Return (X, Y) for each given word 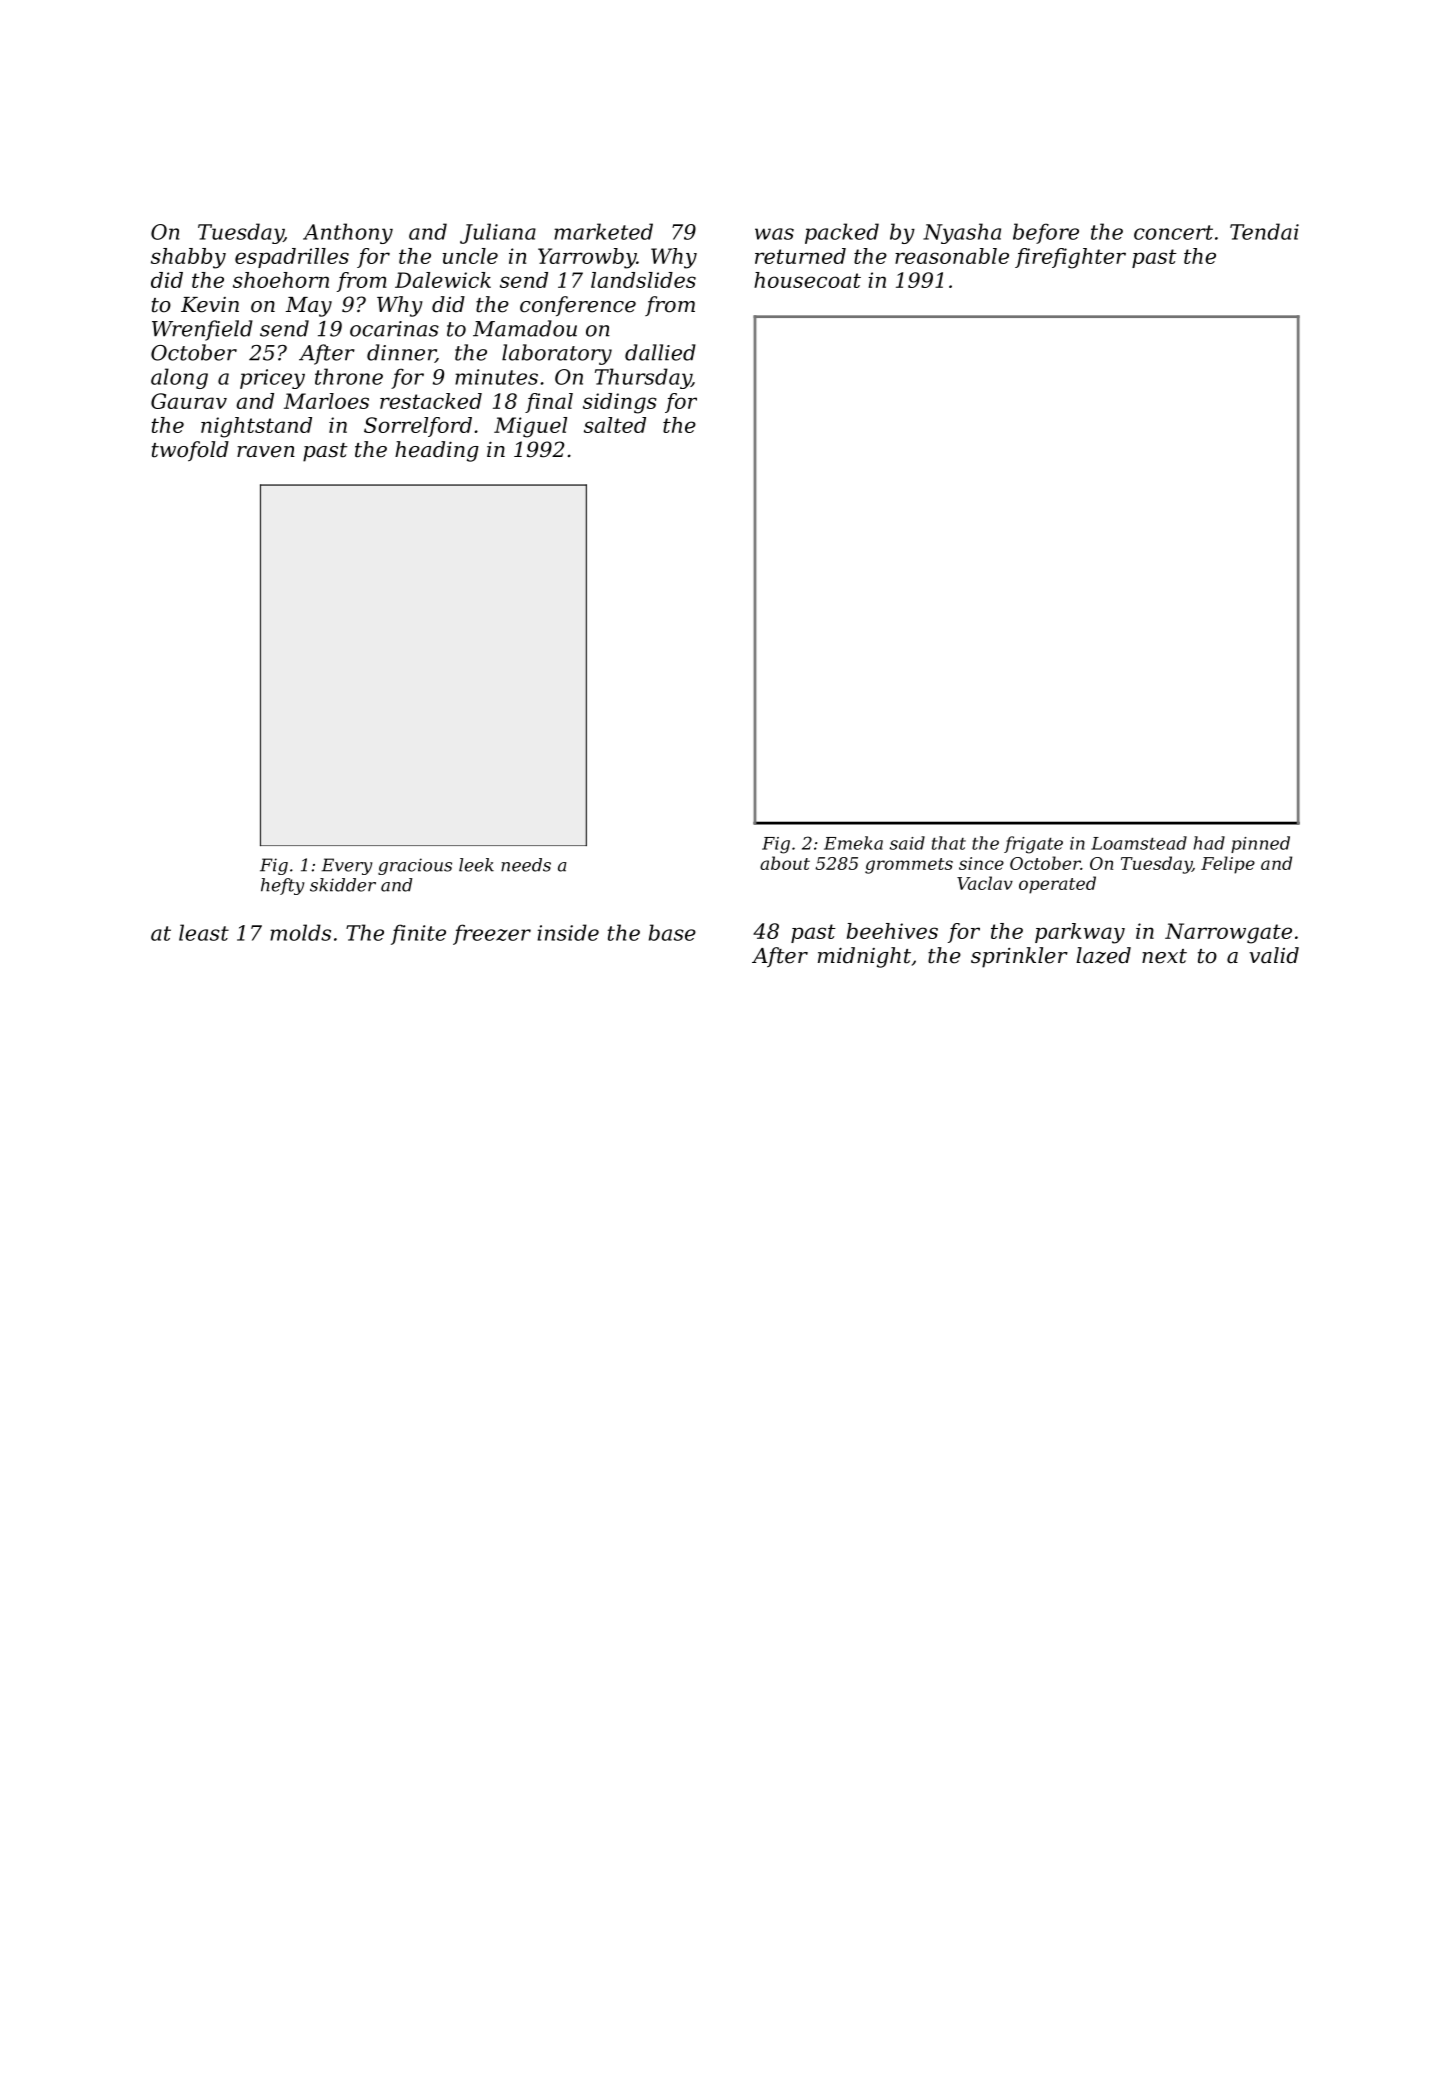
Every (346, 866)
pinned (1260, 844)
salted (615, 425)
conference (578, 306)
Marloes (326, 401)
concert (1173, 232)
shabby (188, 258)
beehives (892, 931)
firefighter (1070, 258)
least (204, 932)
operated (1057, 885)
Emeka (853, 843)
